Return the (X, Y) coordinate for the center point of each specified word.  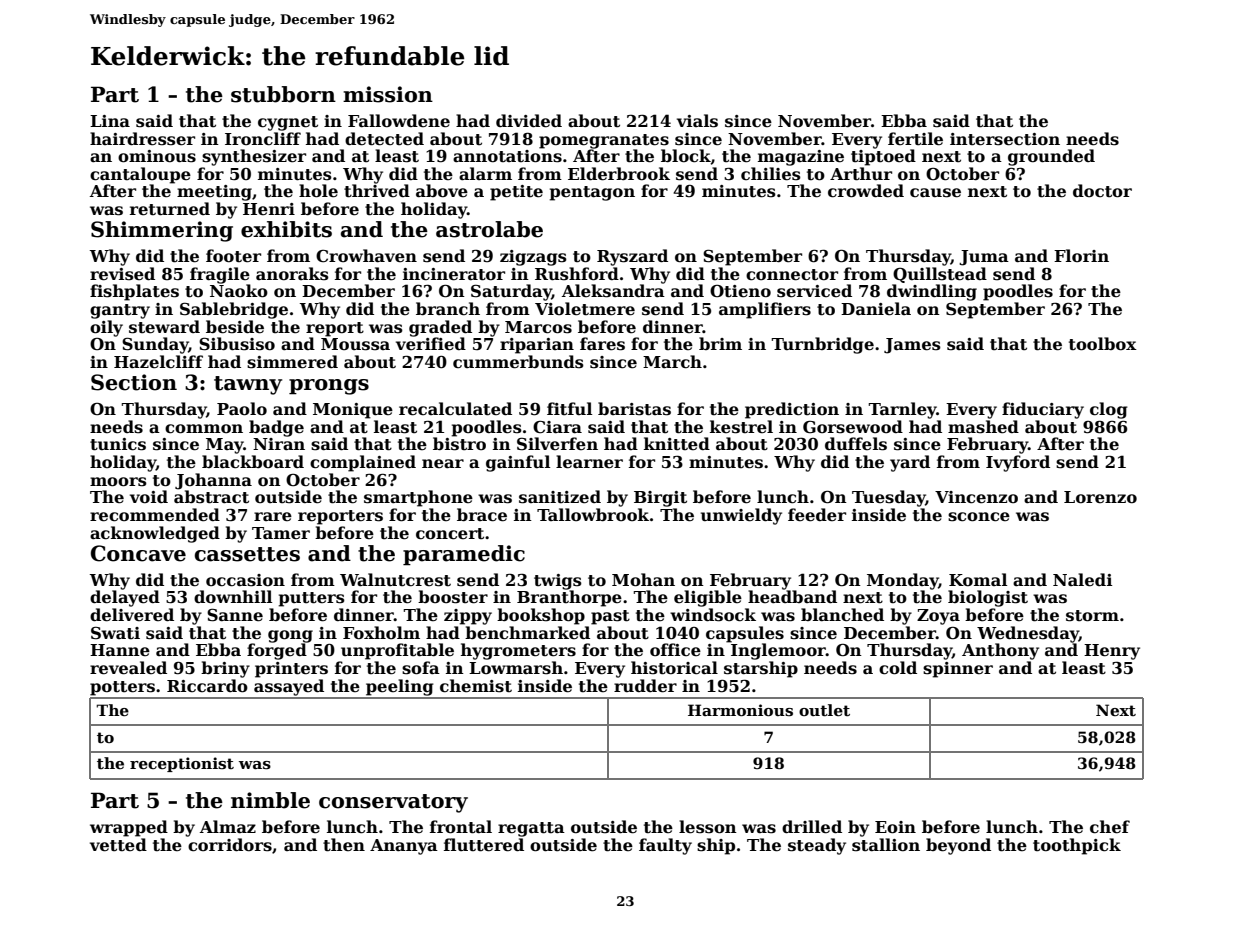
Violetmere (585, 309)
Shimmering (162, 231)
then (344, 845)
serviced (814, 291)
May (225, 446)
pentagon (592, 193)
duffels (856, 444)
